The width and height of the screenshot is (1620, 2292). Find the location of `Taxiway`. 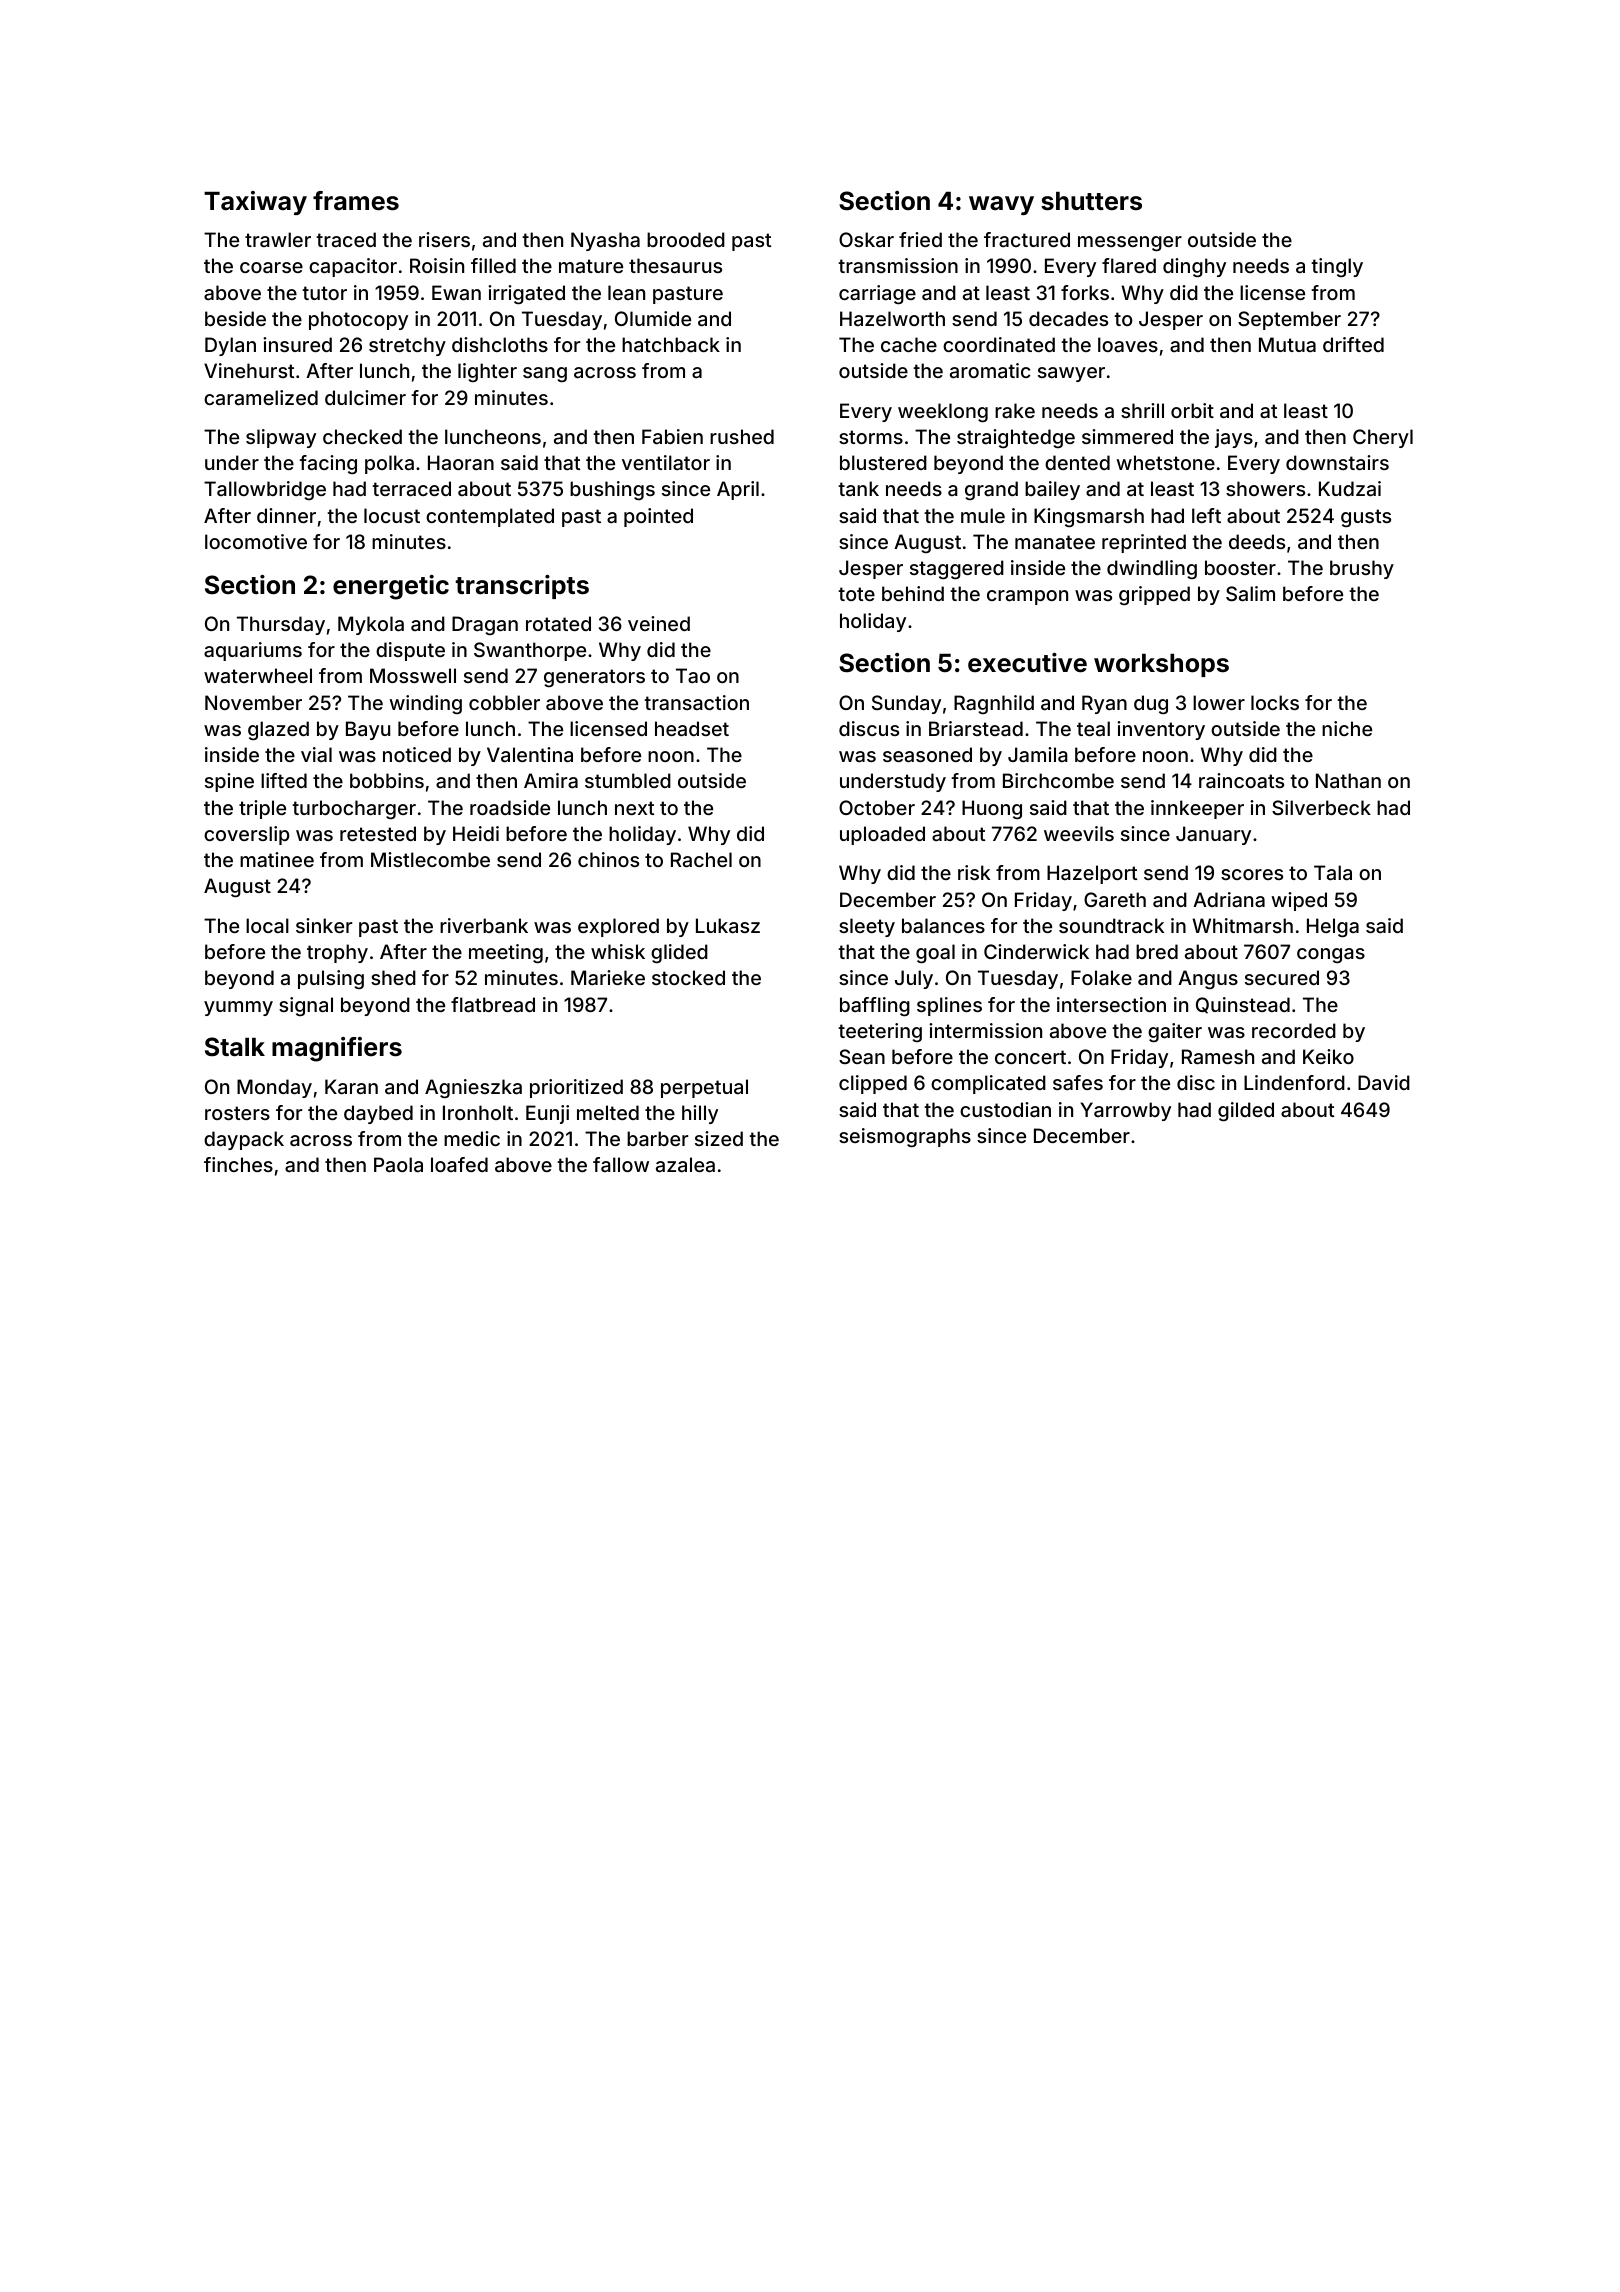

Taxiway is located at coordinates (255, 203).
